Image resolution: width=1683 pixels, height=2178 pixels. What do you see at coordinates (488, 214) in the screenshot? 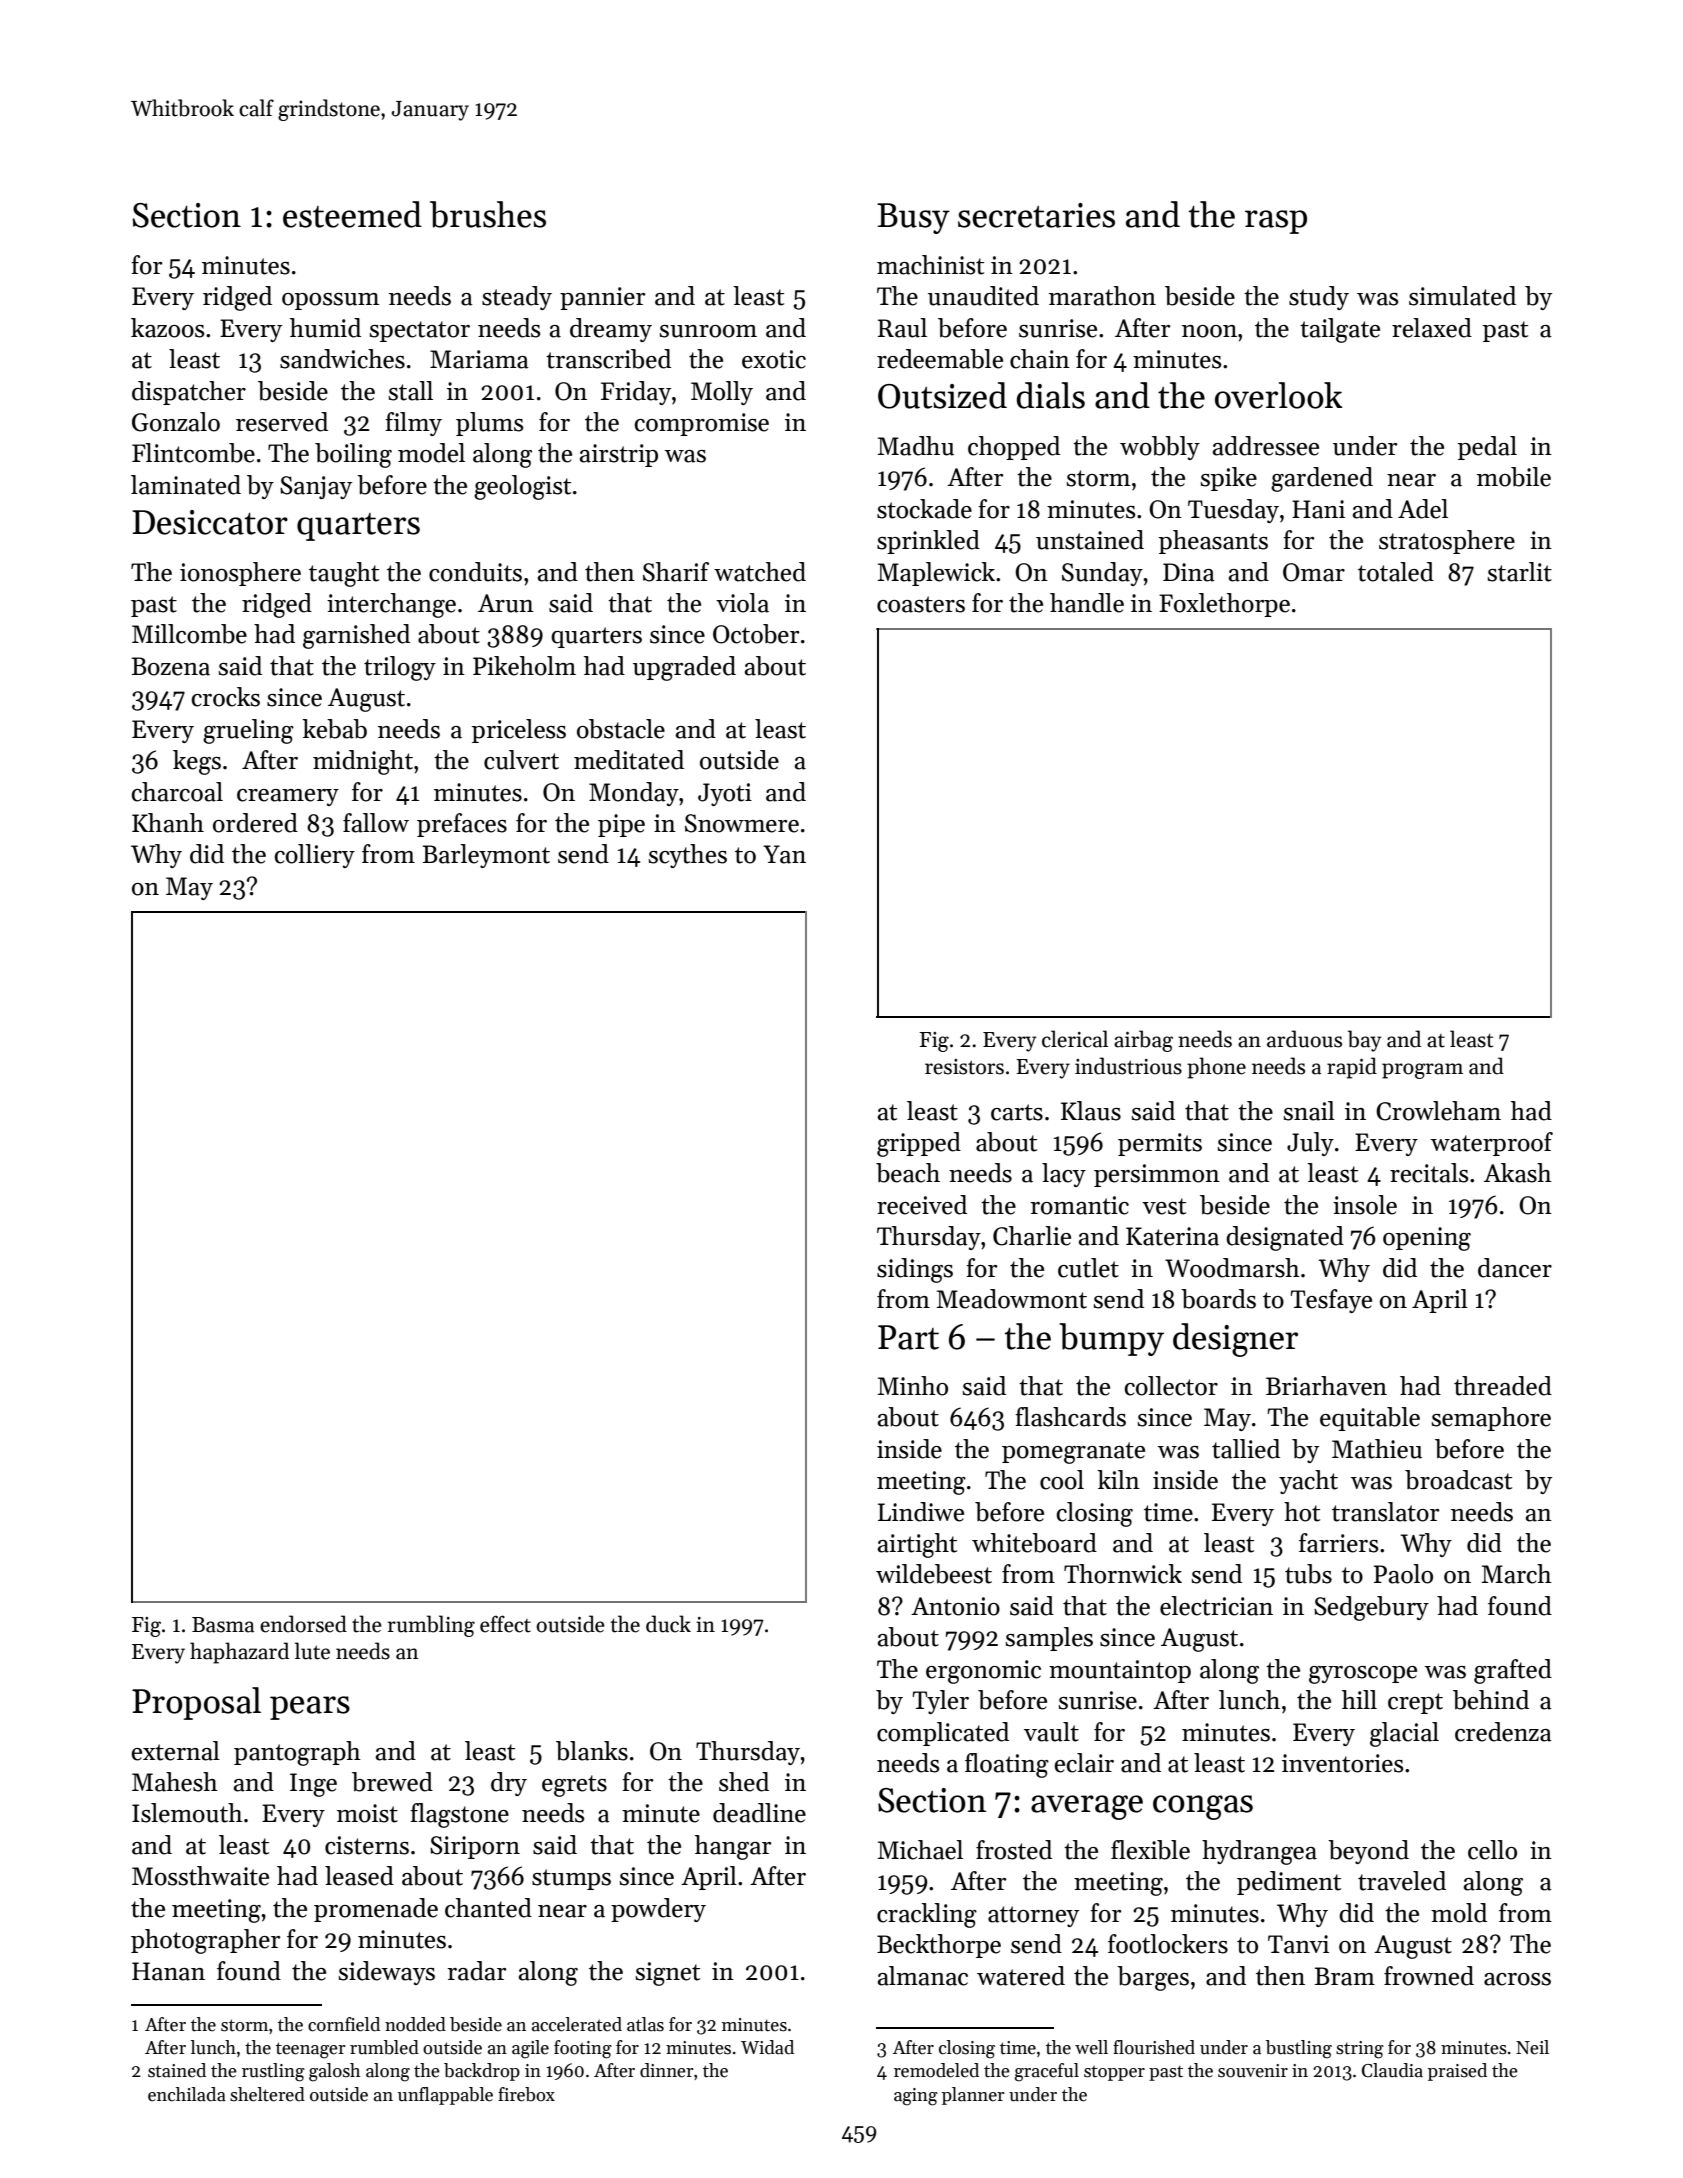
I see `brushes` at bounding box center [488, 214].
